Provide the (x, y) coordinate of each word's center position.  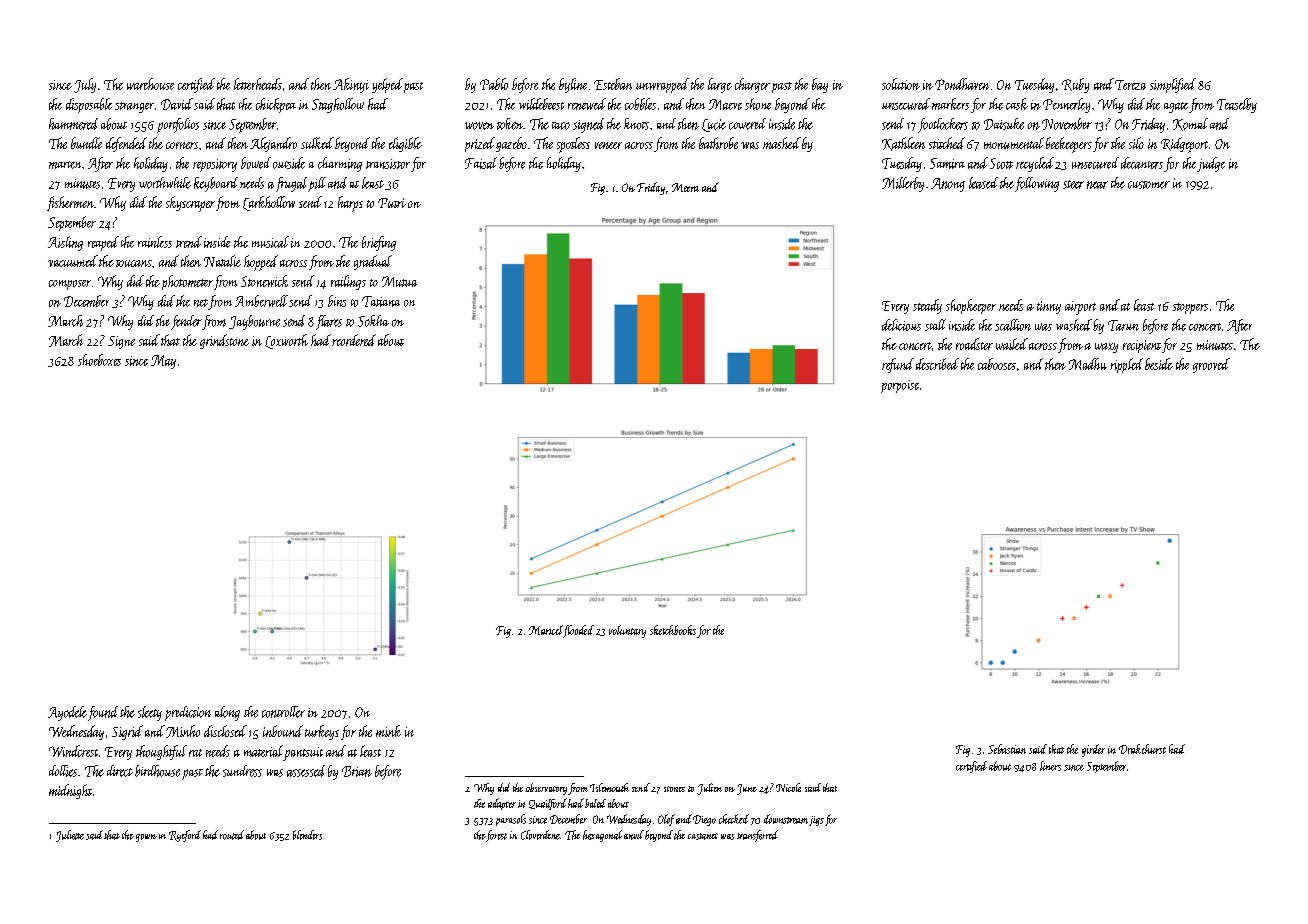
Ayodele (67, 713)
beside (1159, 364)
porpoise (900, 386)
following (1037, 184)
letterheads (258, 84)
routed (232, 835)
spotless (573, 145)
